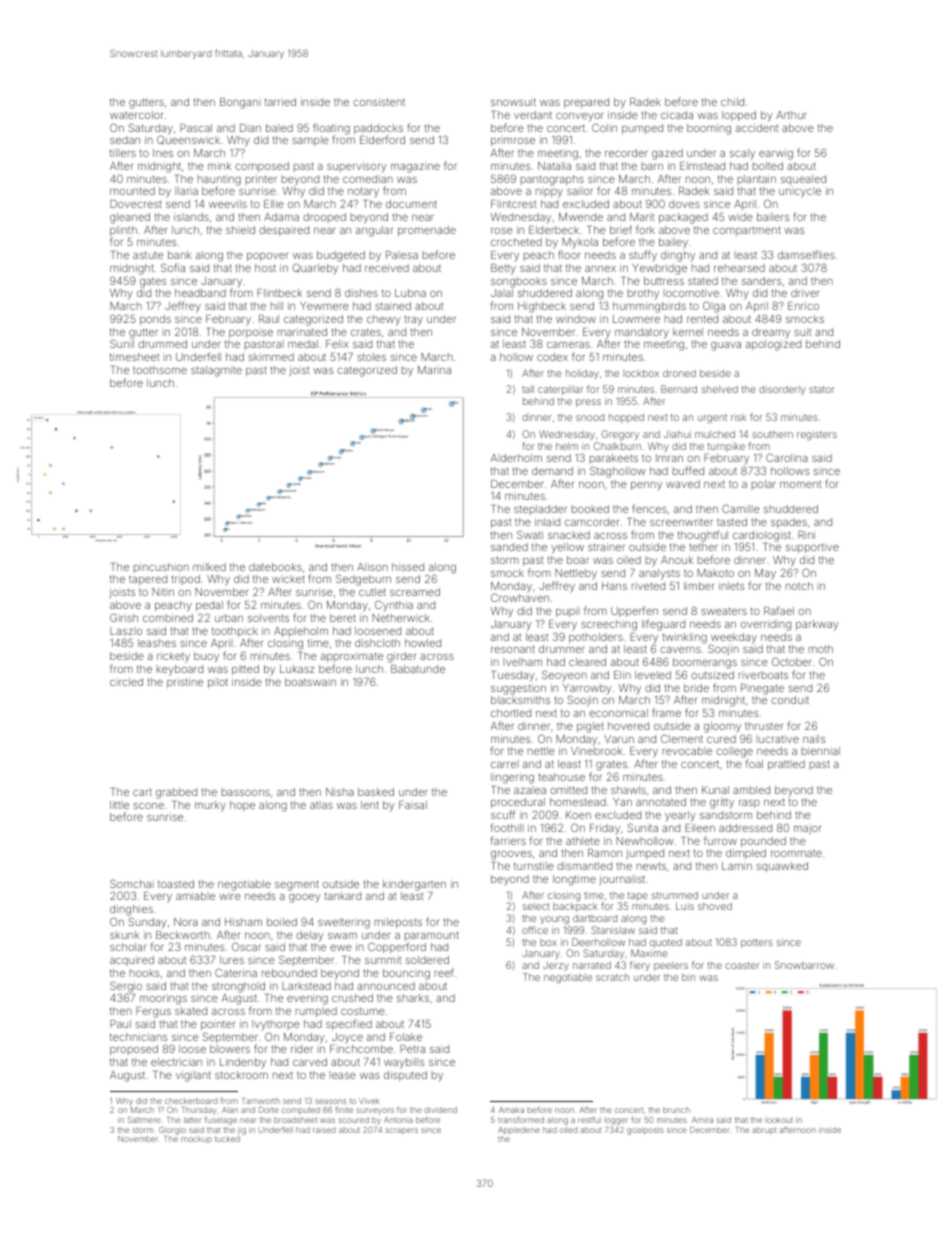 This screenshot has width=952, height=1233. Describe the element at coordinates (227, 1139) in the screenshot. I see `tucked` at that location.
